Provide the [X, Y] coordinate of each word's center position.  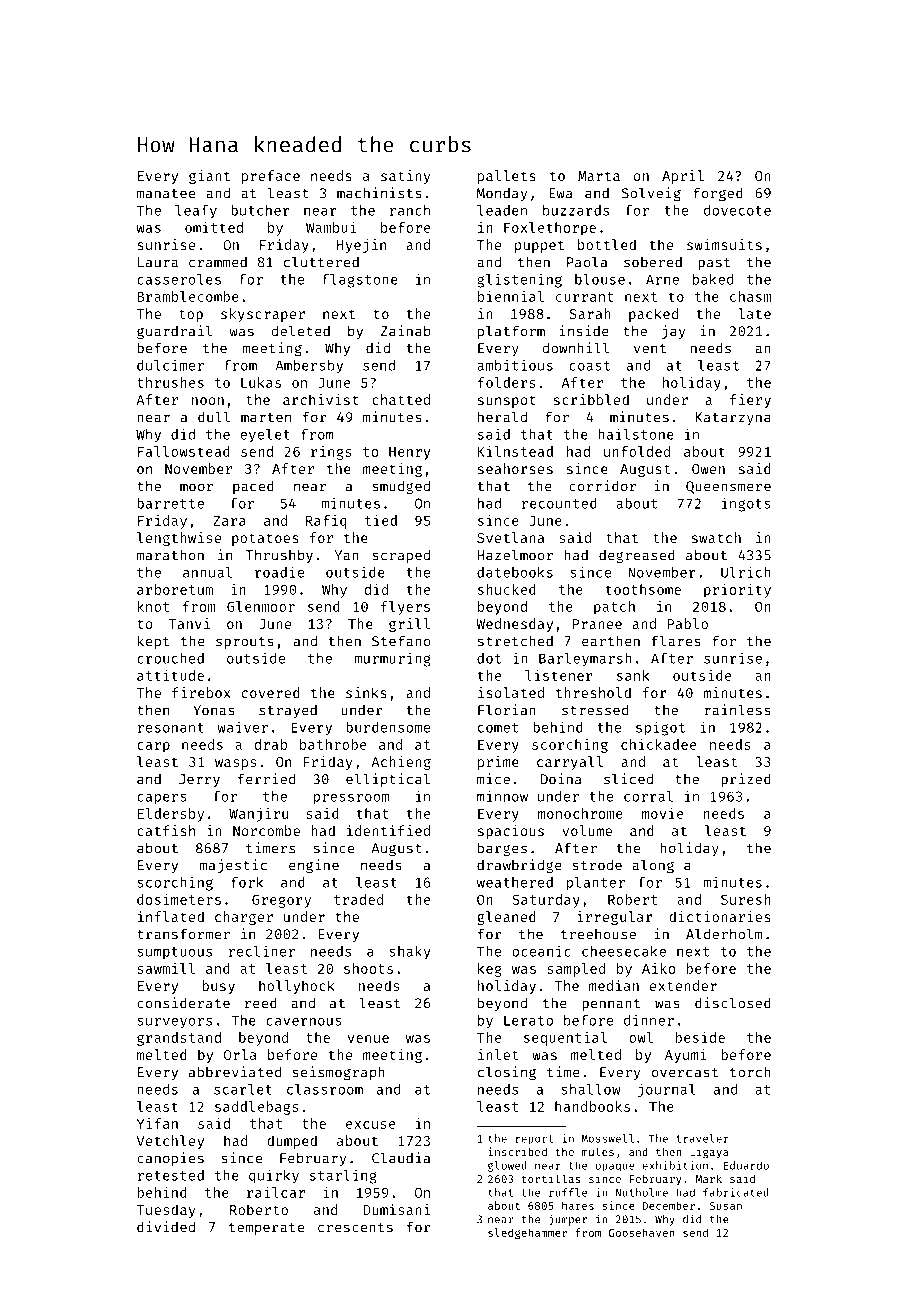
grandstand [179, 1039]
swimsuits [724, 244]
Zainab [406, 331]
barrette [170, 503]
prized [746, 780]
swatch [716, 537]
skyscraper [263, 315]
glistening [519, 280]
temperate [266, 1229]
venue [368, 1039]
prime [498, 763]
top [191, 315]
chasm [750, 296]
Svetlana [510, 537]
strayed [288, 711]
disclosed [733, 1003]
